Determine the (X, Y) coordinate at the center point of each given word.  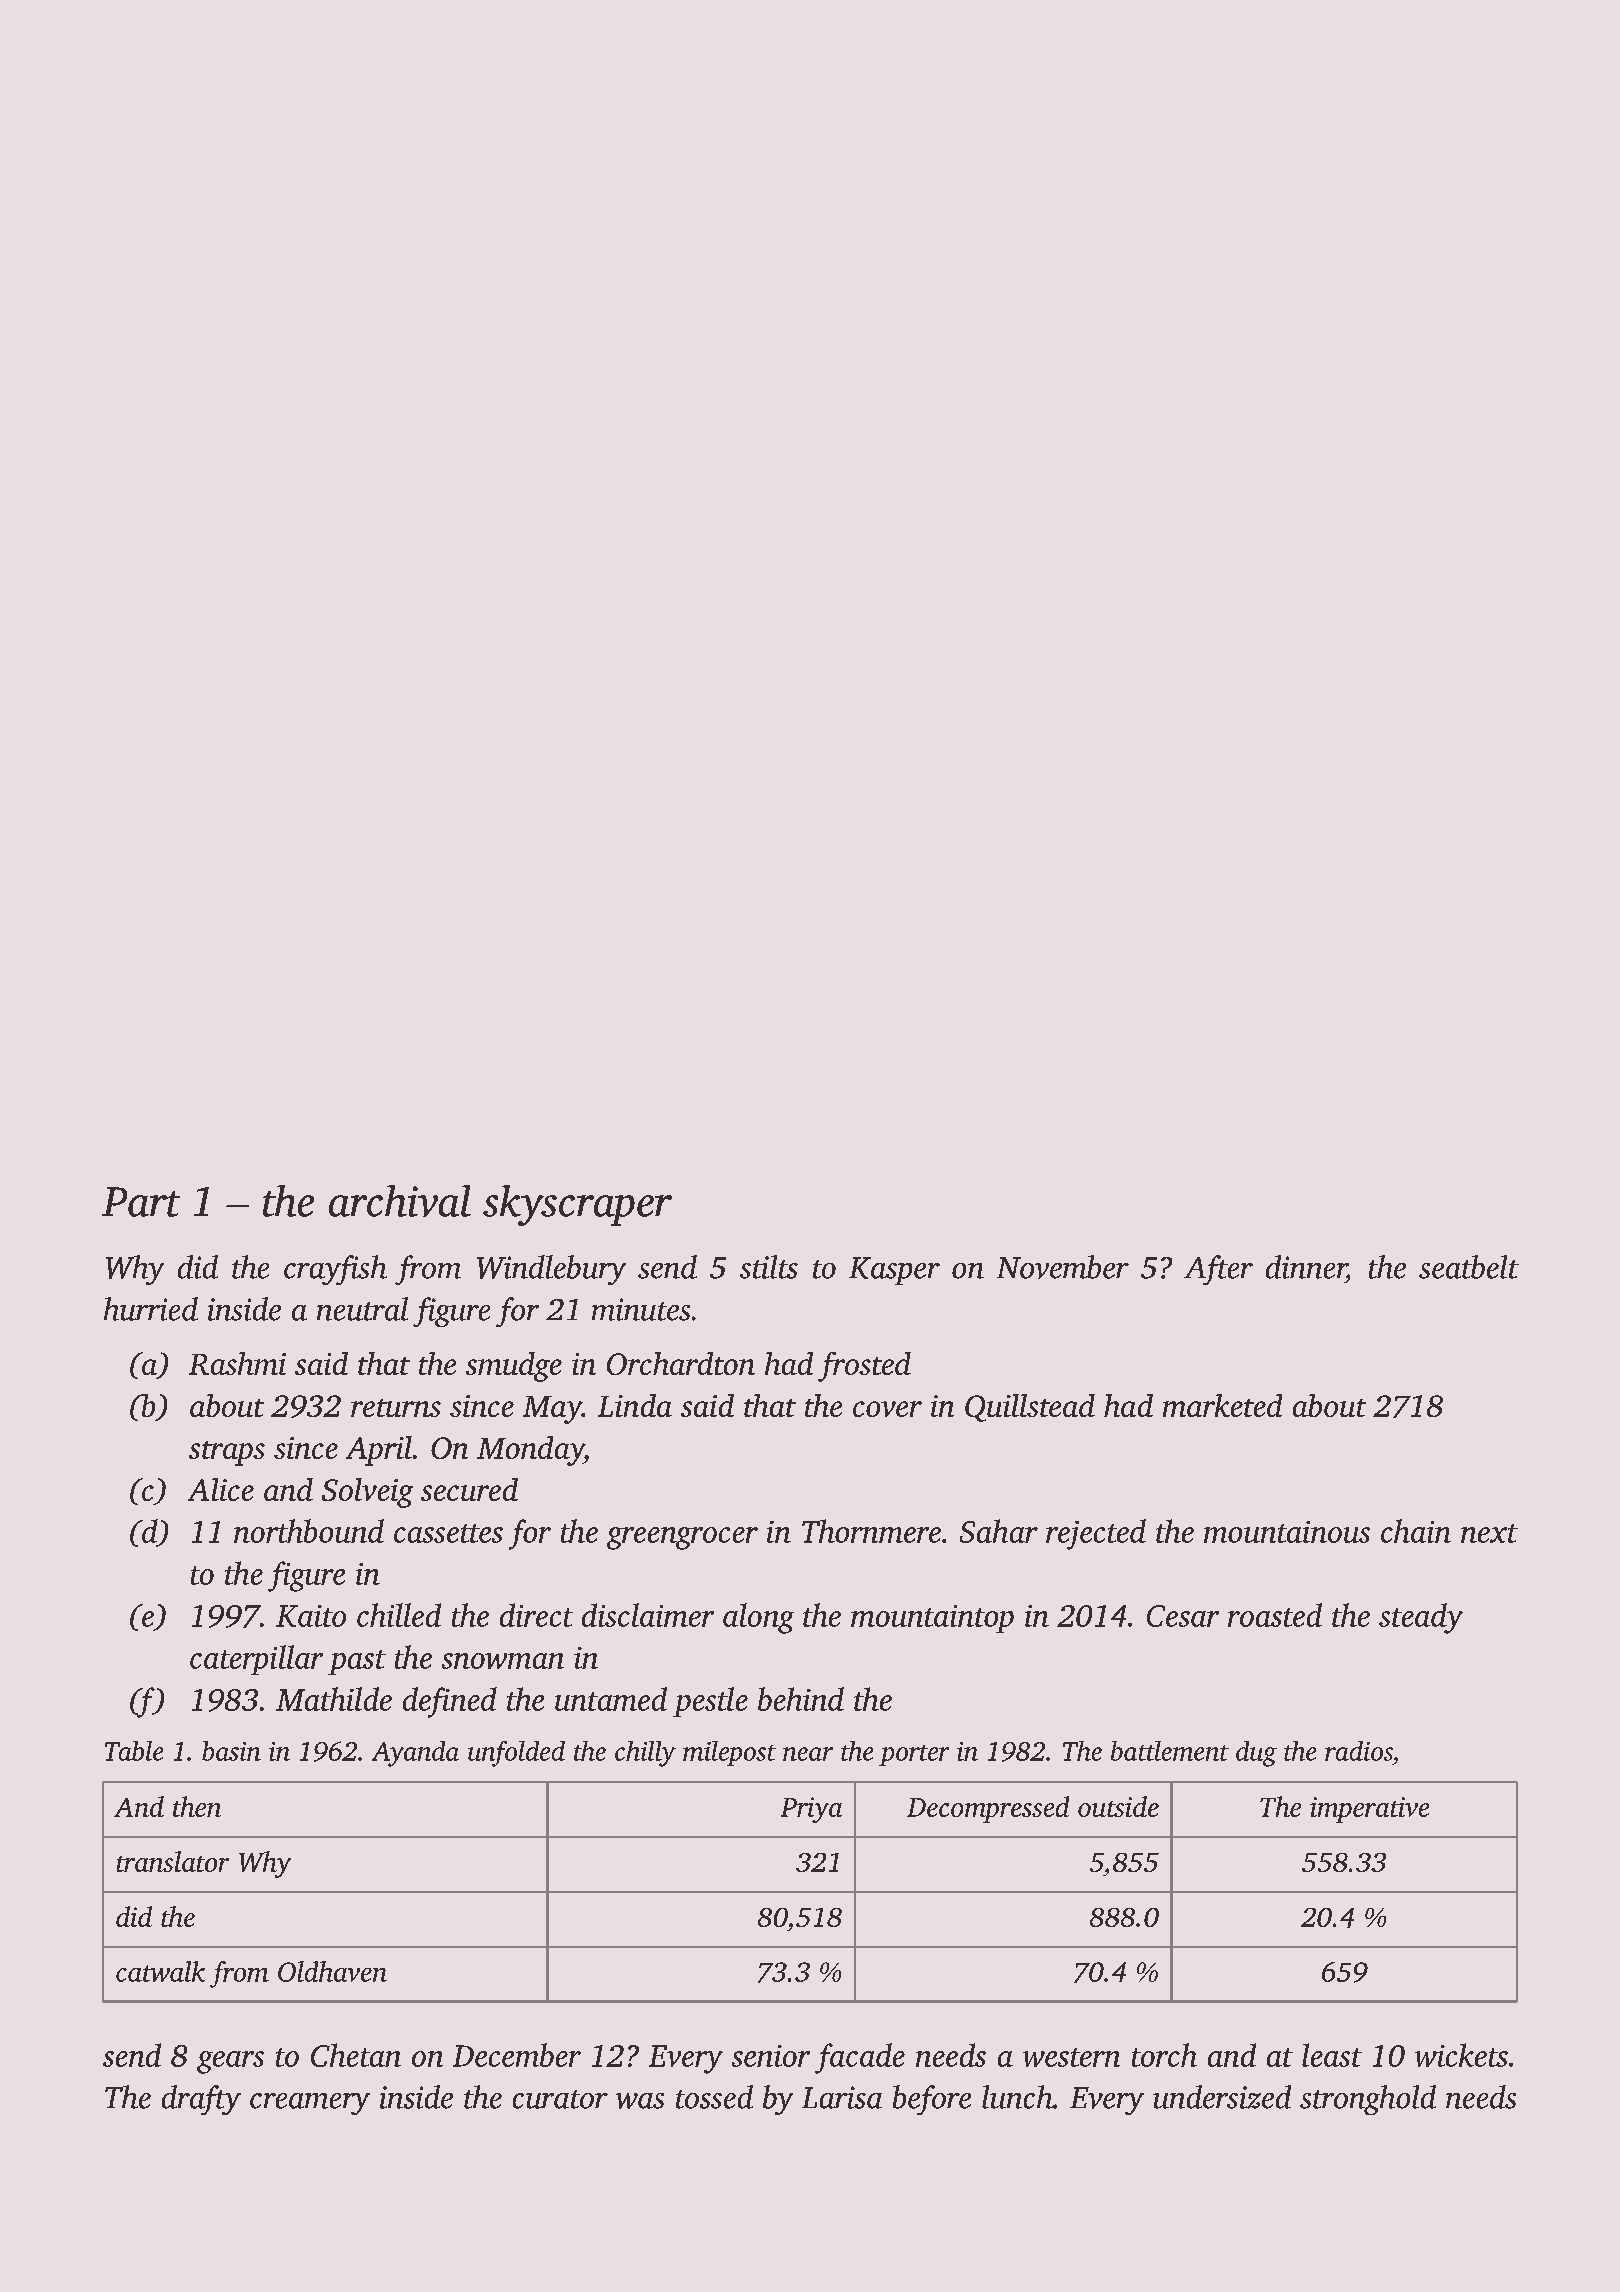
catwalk (160, 1971)
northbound (309, 1531)
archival (400, 1201)
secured (469, 1489)
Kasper (894, 1271)
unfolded (516, 1754)
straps (227, 1453)
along (758, 1618)
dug (1256, 1754)
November (1063, 1267)
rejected (1096, 1534)
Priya (811, 1810)
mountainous (1287, 1532)
